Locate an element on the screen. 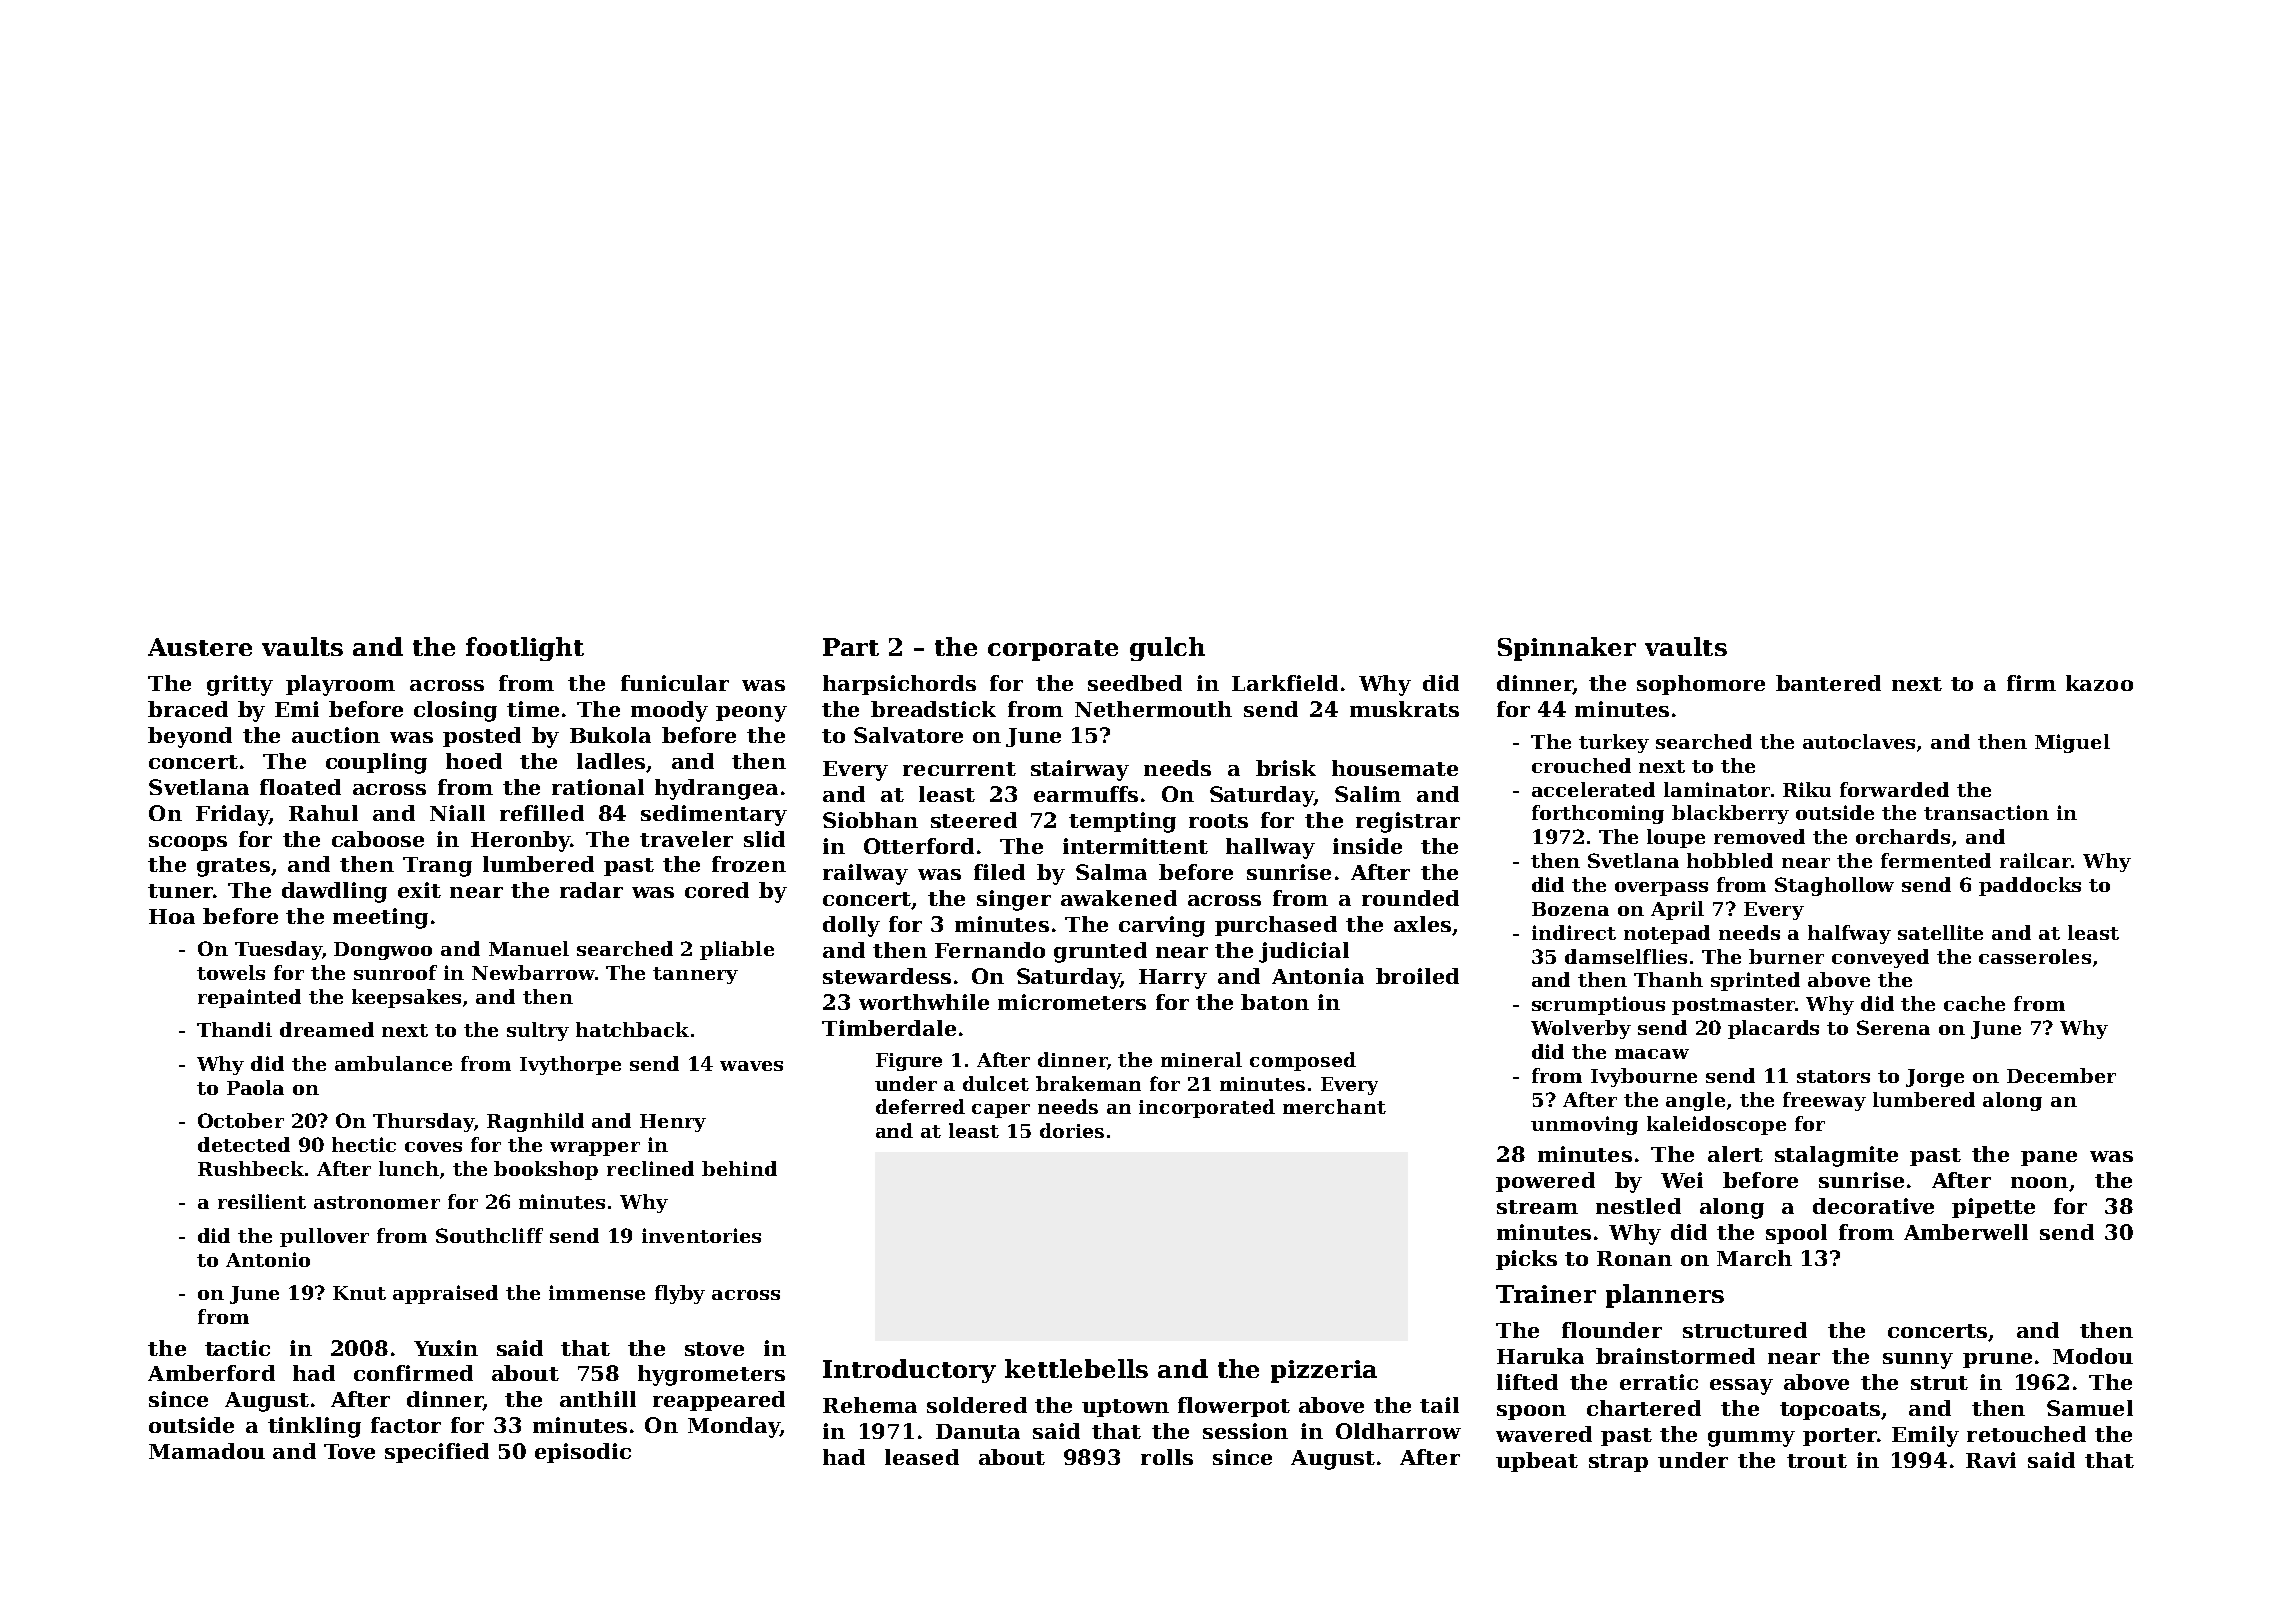 Image resolution: width=2282 pixels, height=1614 pixels. Friday is located at coordinates (232, 815).
